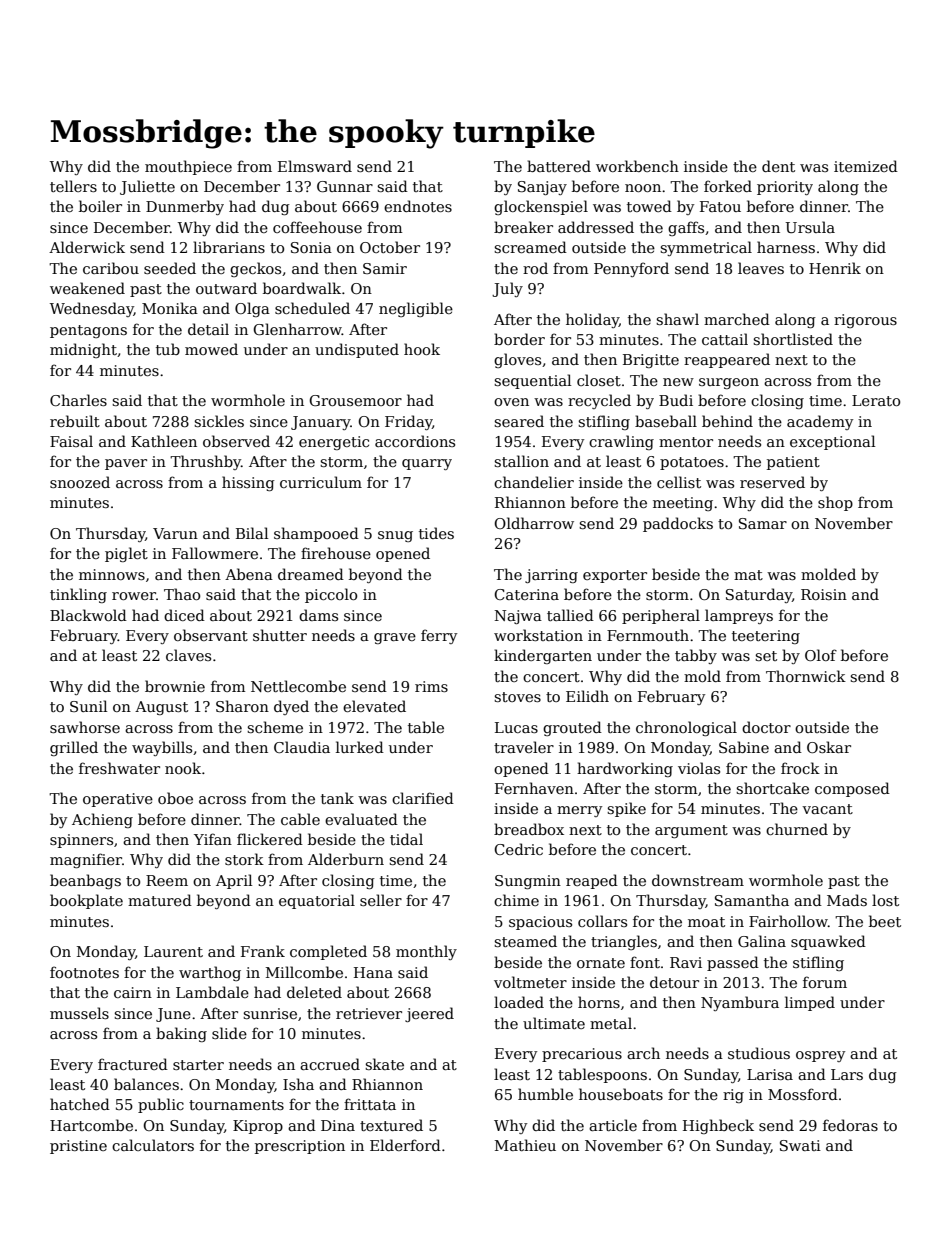 The image size is (952, 1233). I want to click on Henrik, so click(835, 268).
